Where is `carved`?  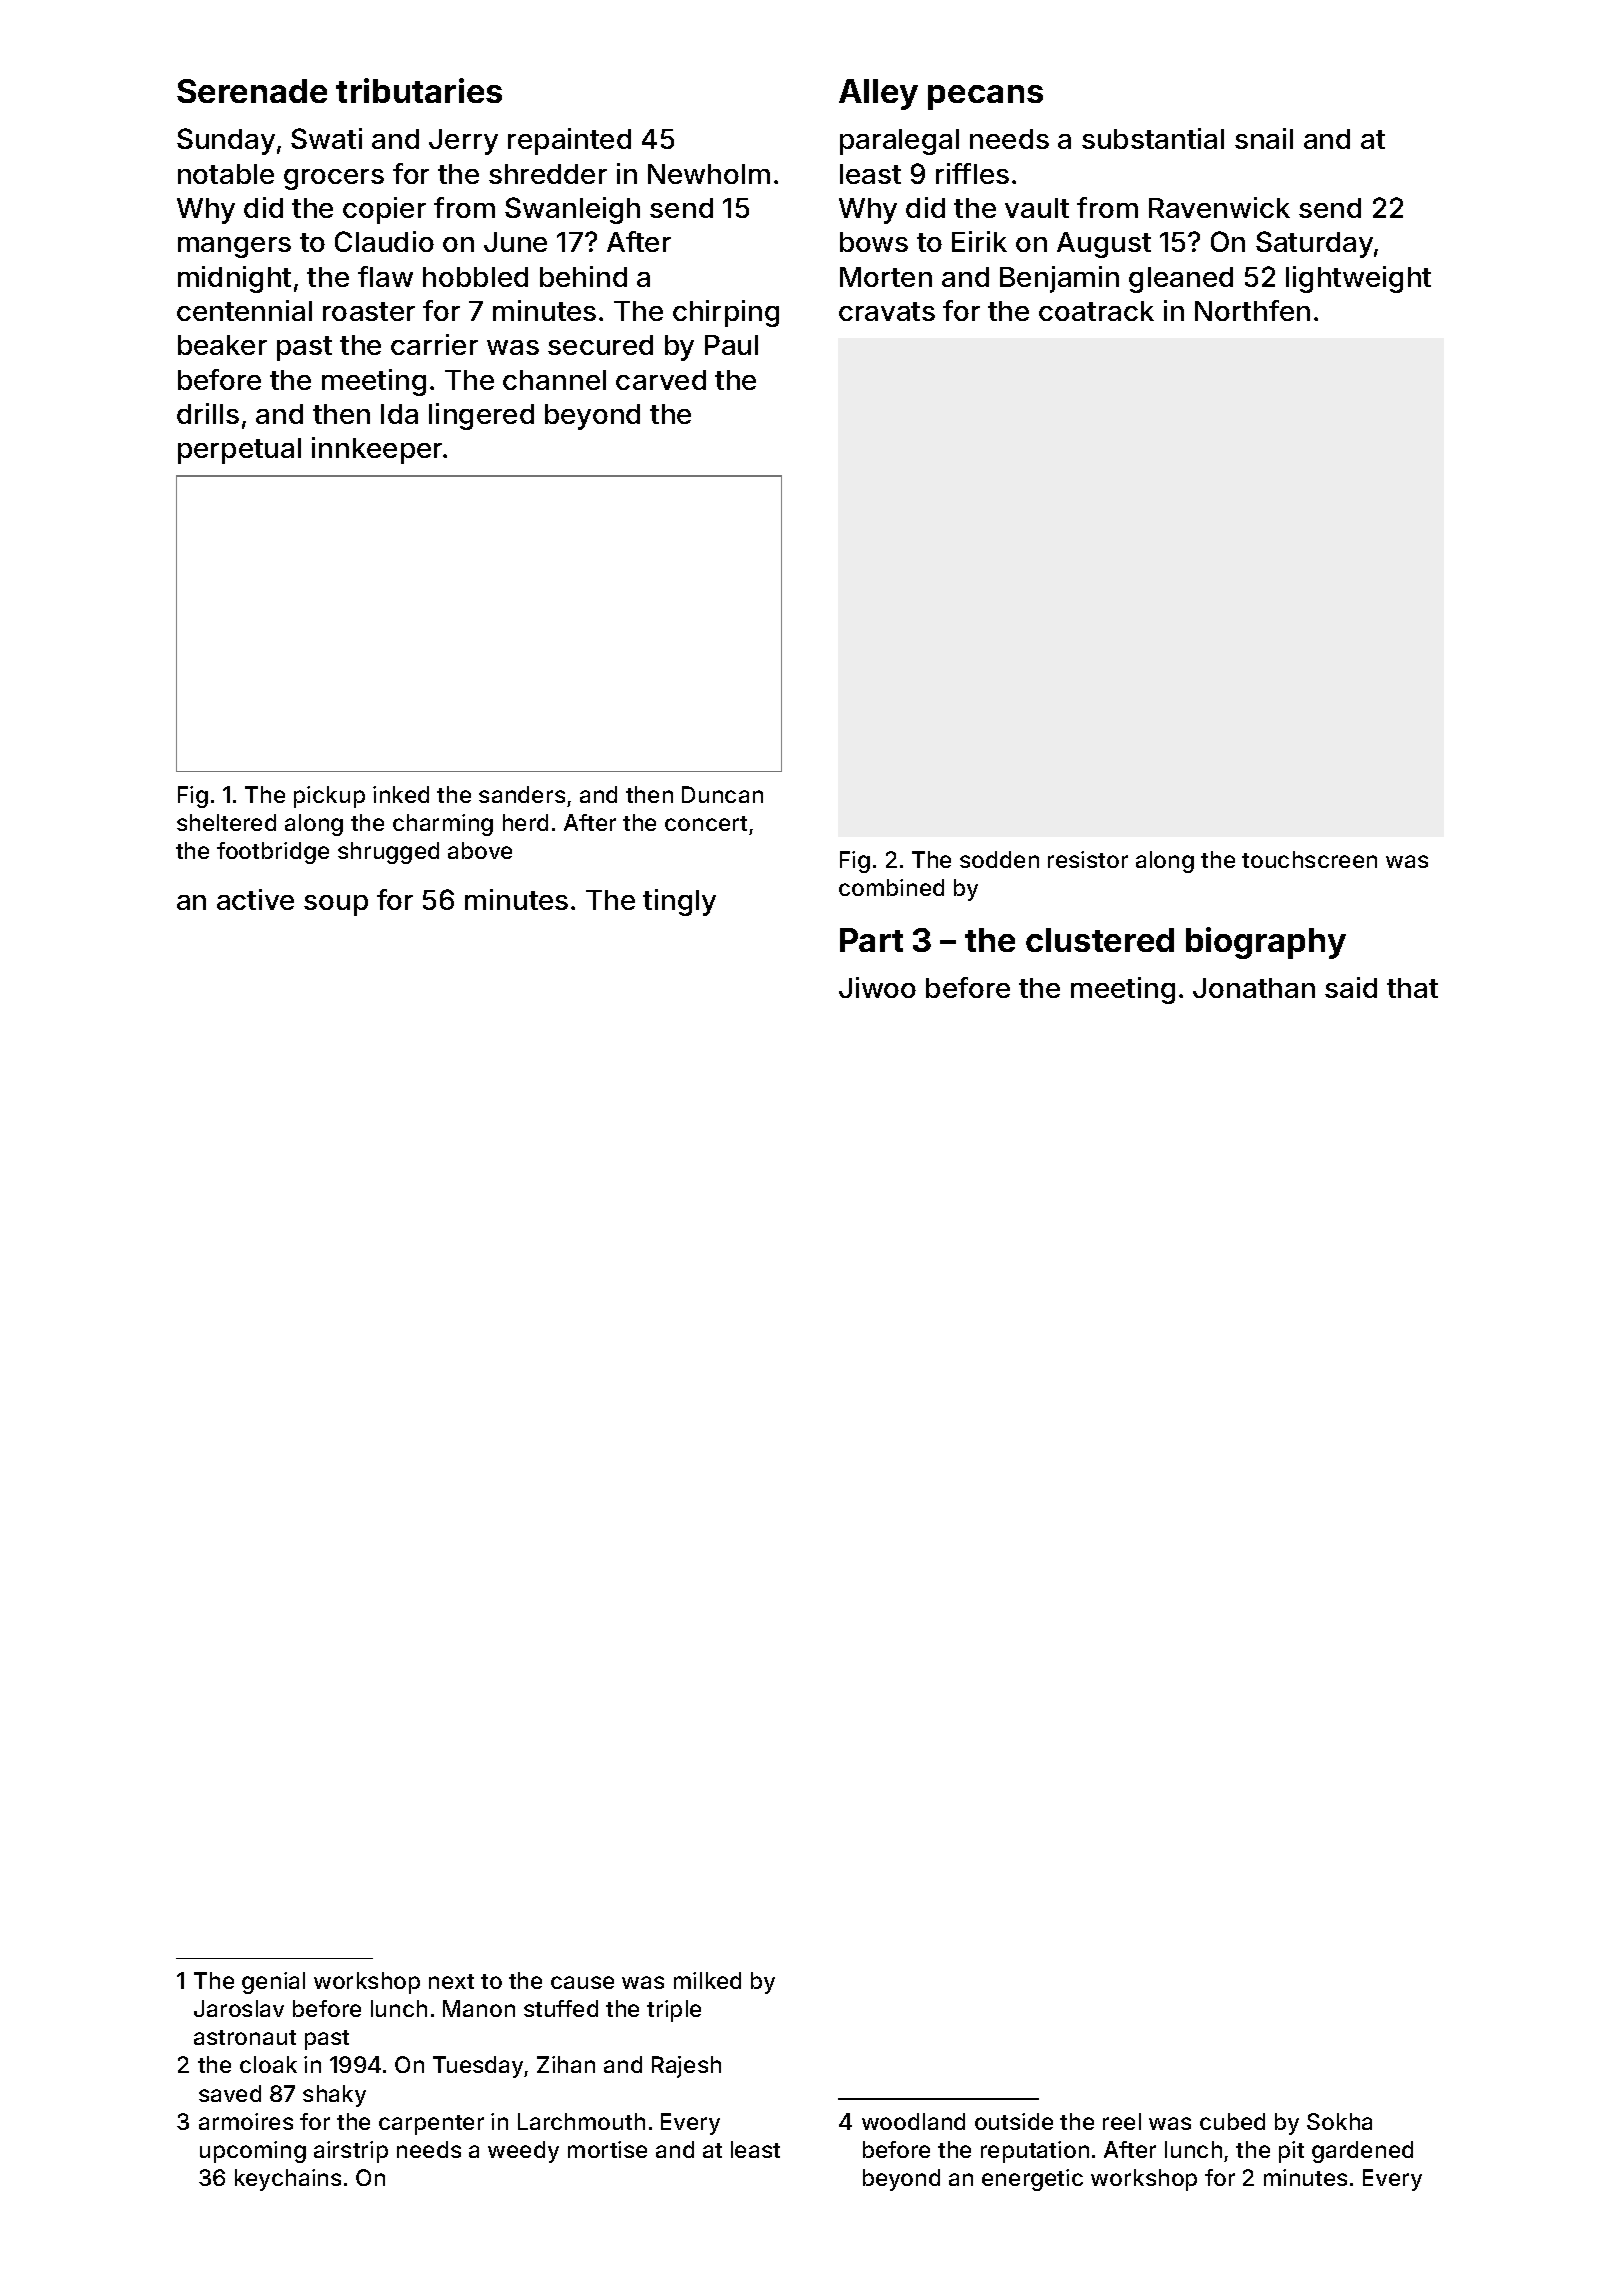 carved is located at coordinates (661, 380).
